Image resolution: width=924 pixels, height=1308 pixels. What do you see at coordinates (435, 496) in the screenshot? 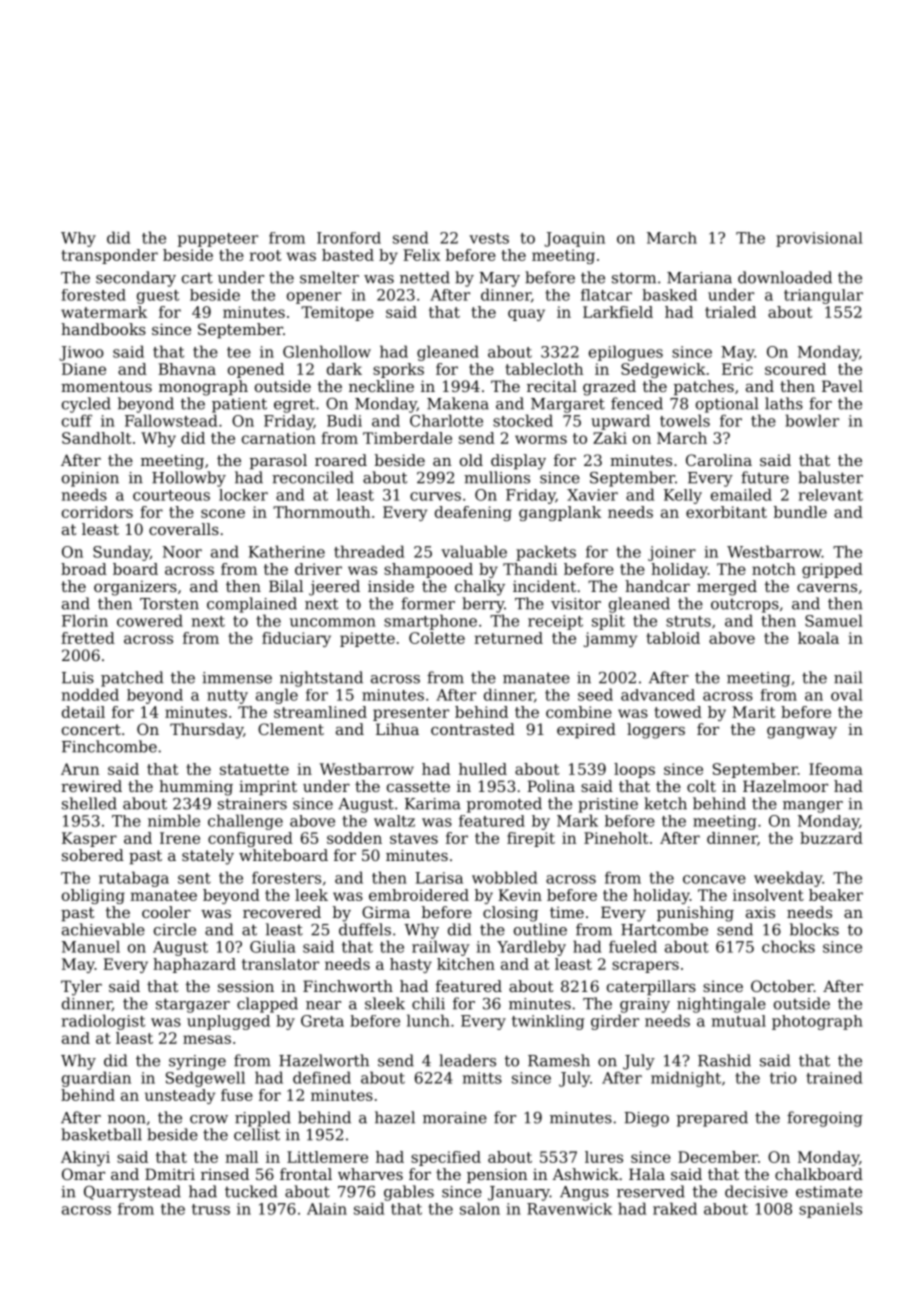
I see `curves` at bounding box center [435, 496].
